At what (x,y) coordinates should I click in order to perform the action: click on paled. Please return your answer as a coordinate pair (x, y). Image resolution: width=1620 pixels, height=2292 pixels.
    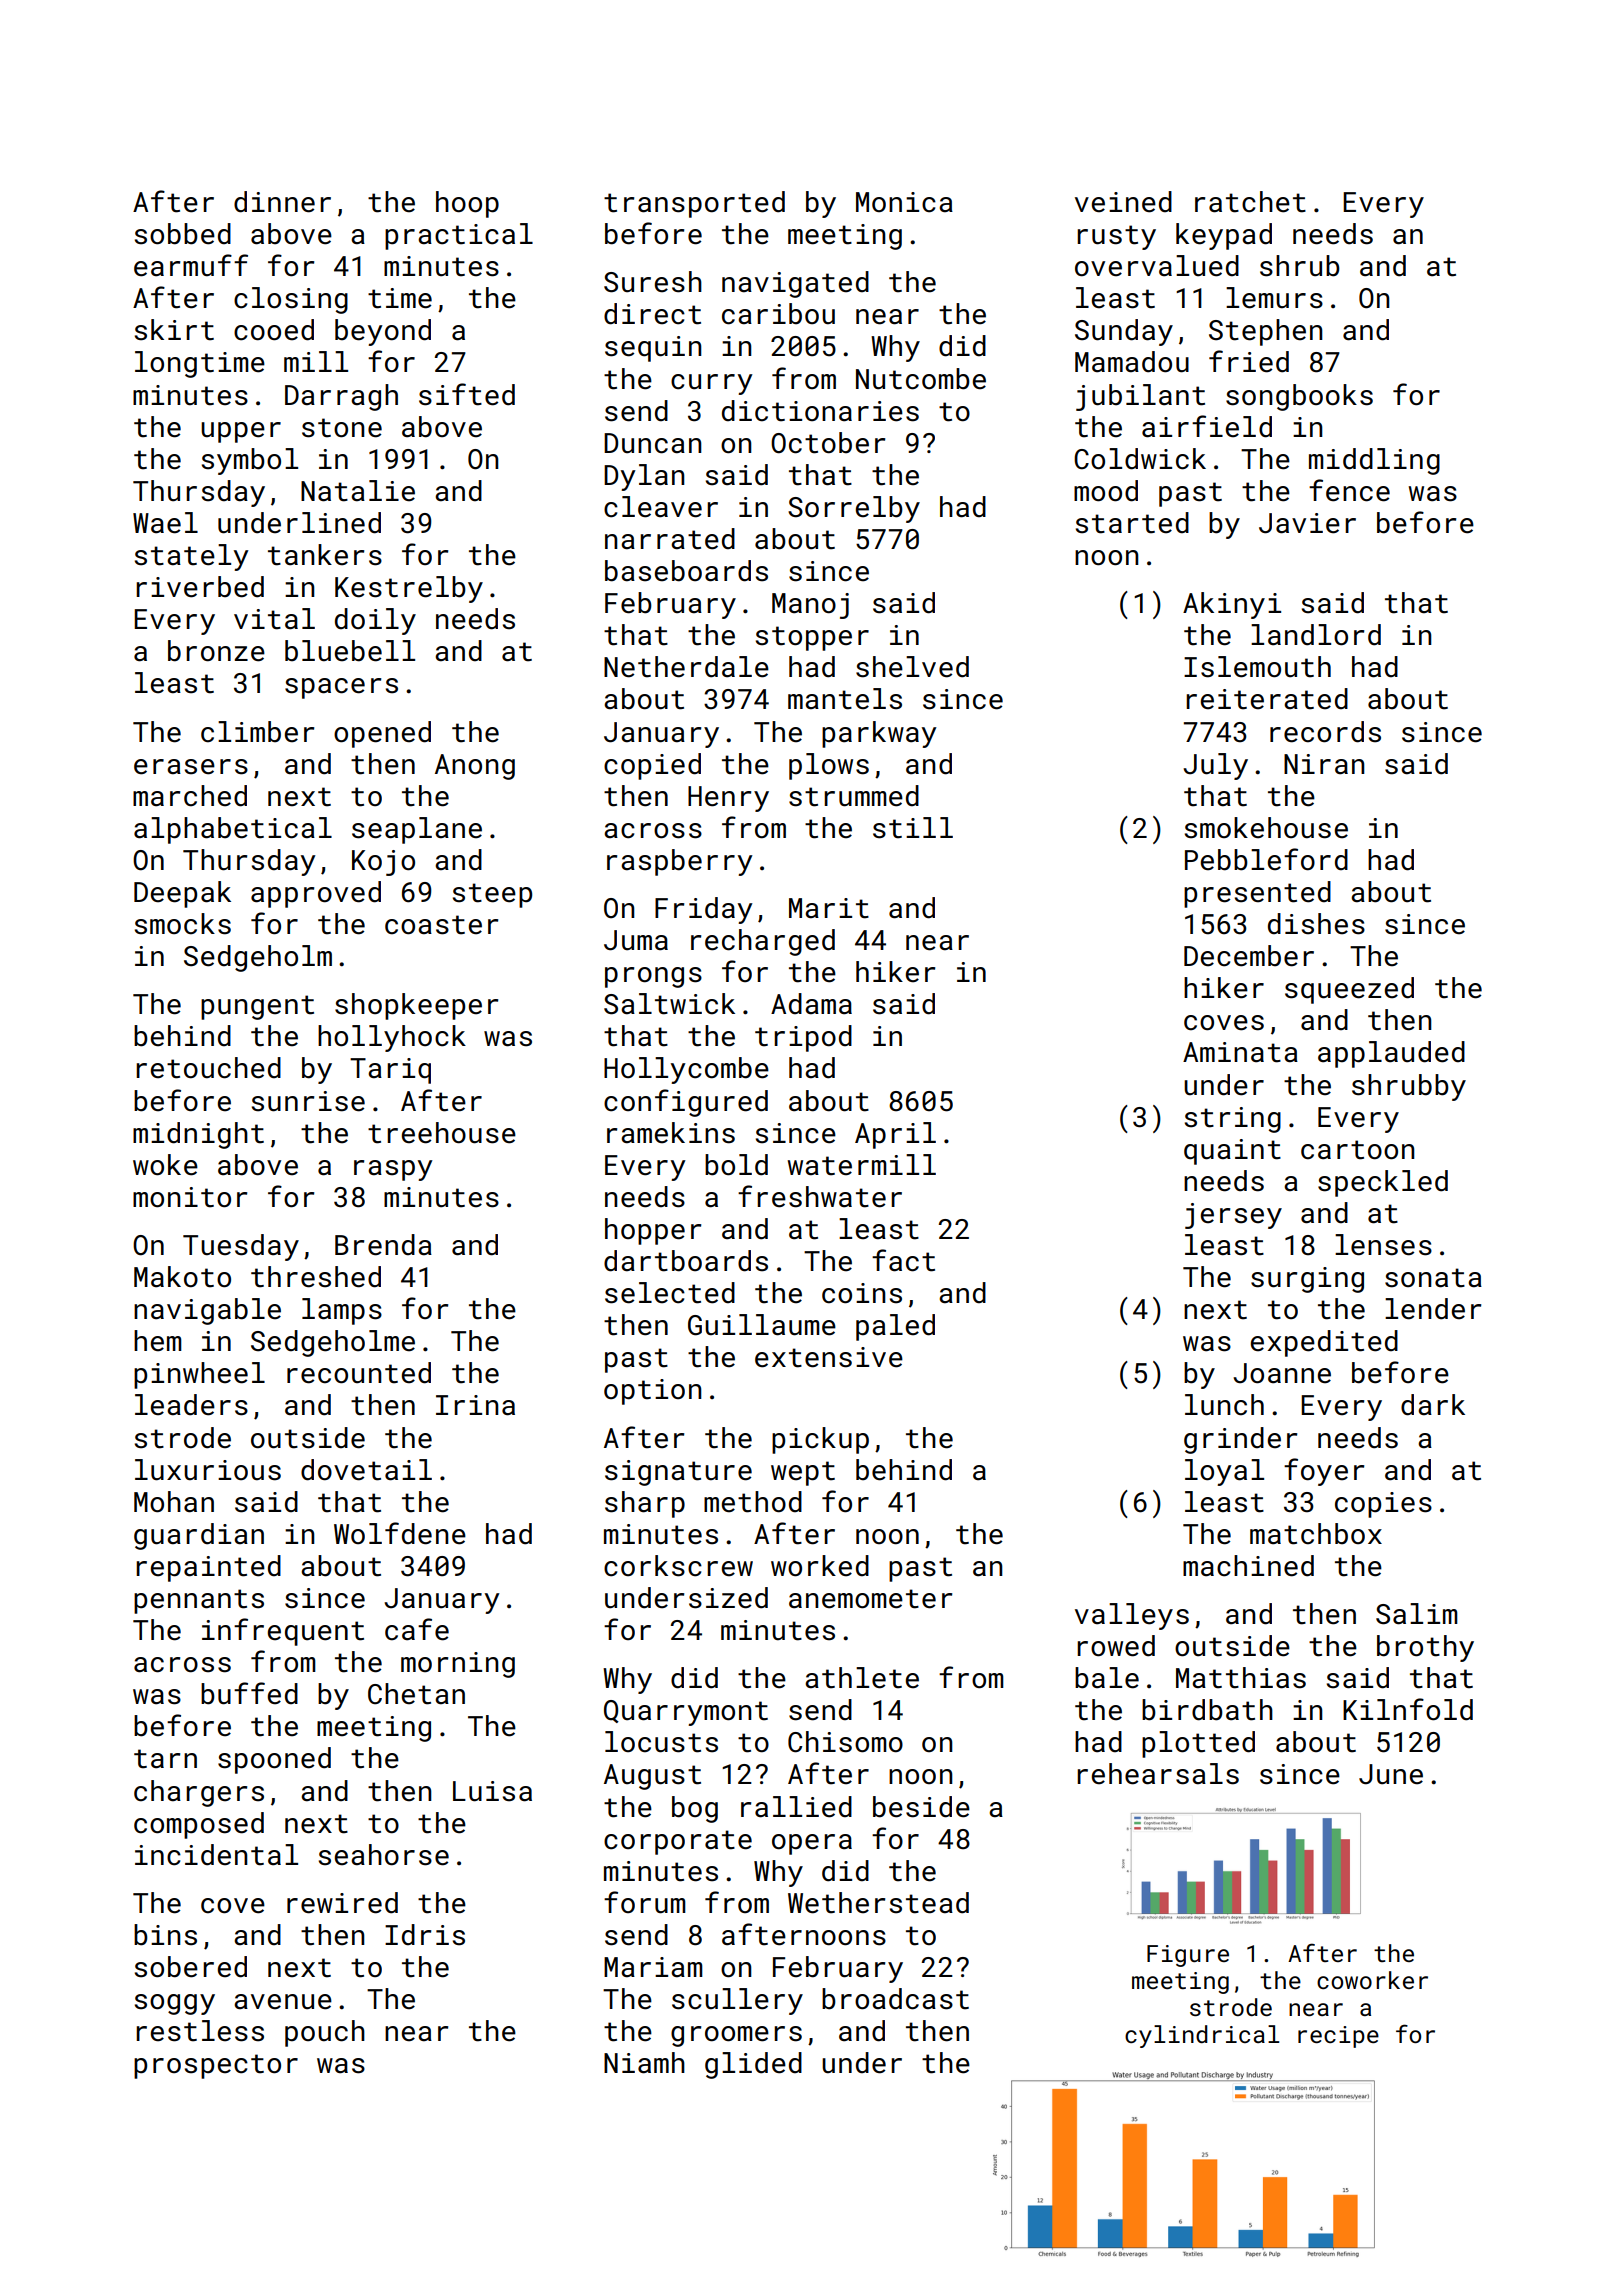
    Looking at the image, I should click on (895, 1327).
